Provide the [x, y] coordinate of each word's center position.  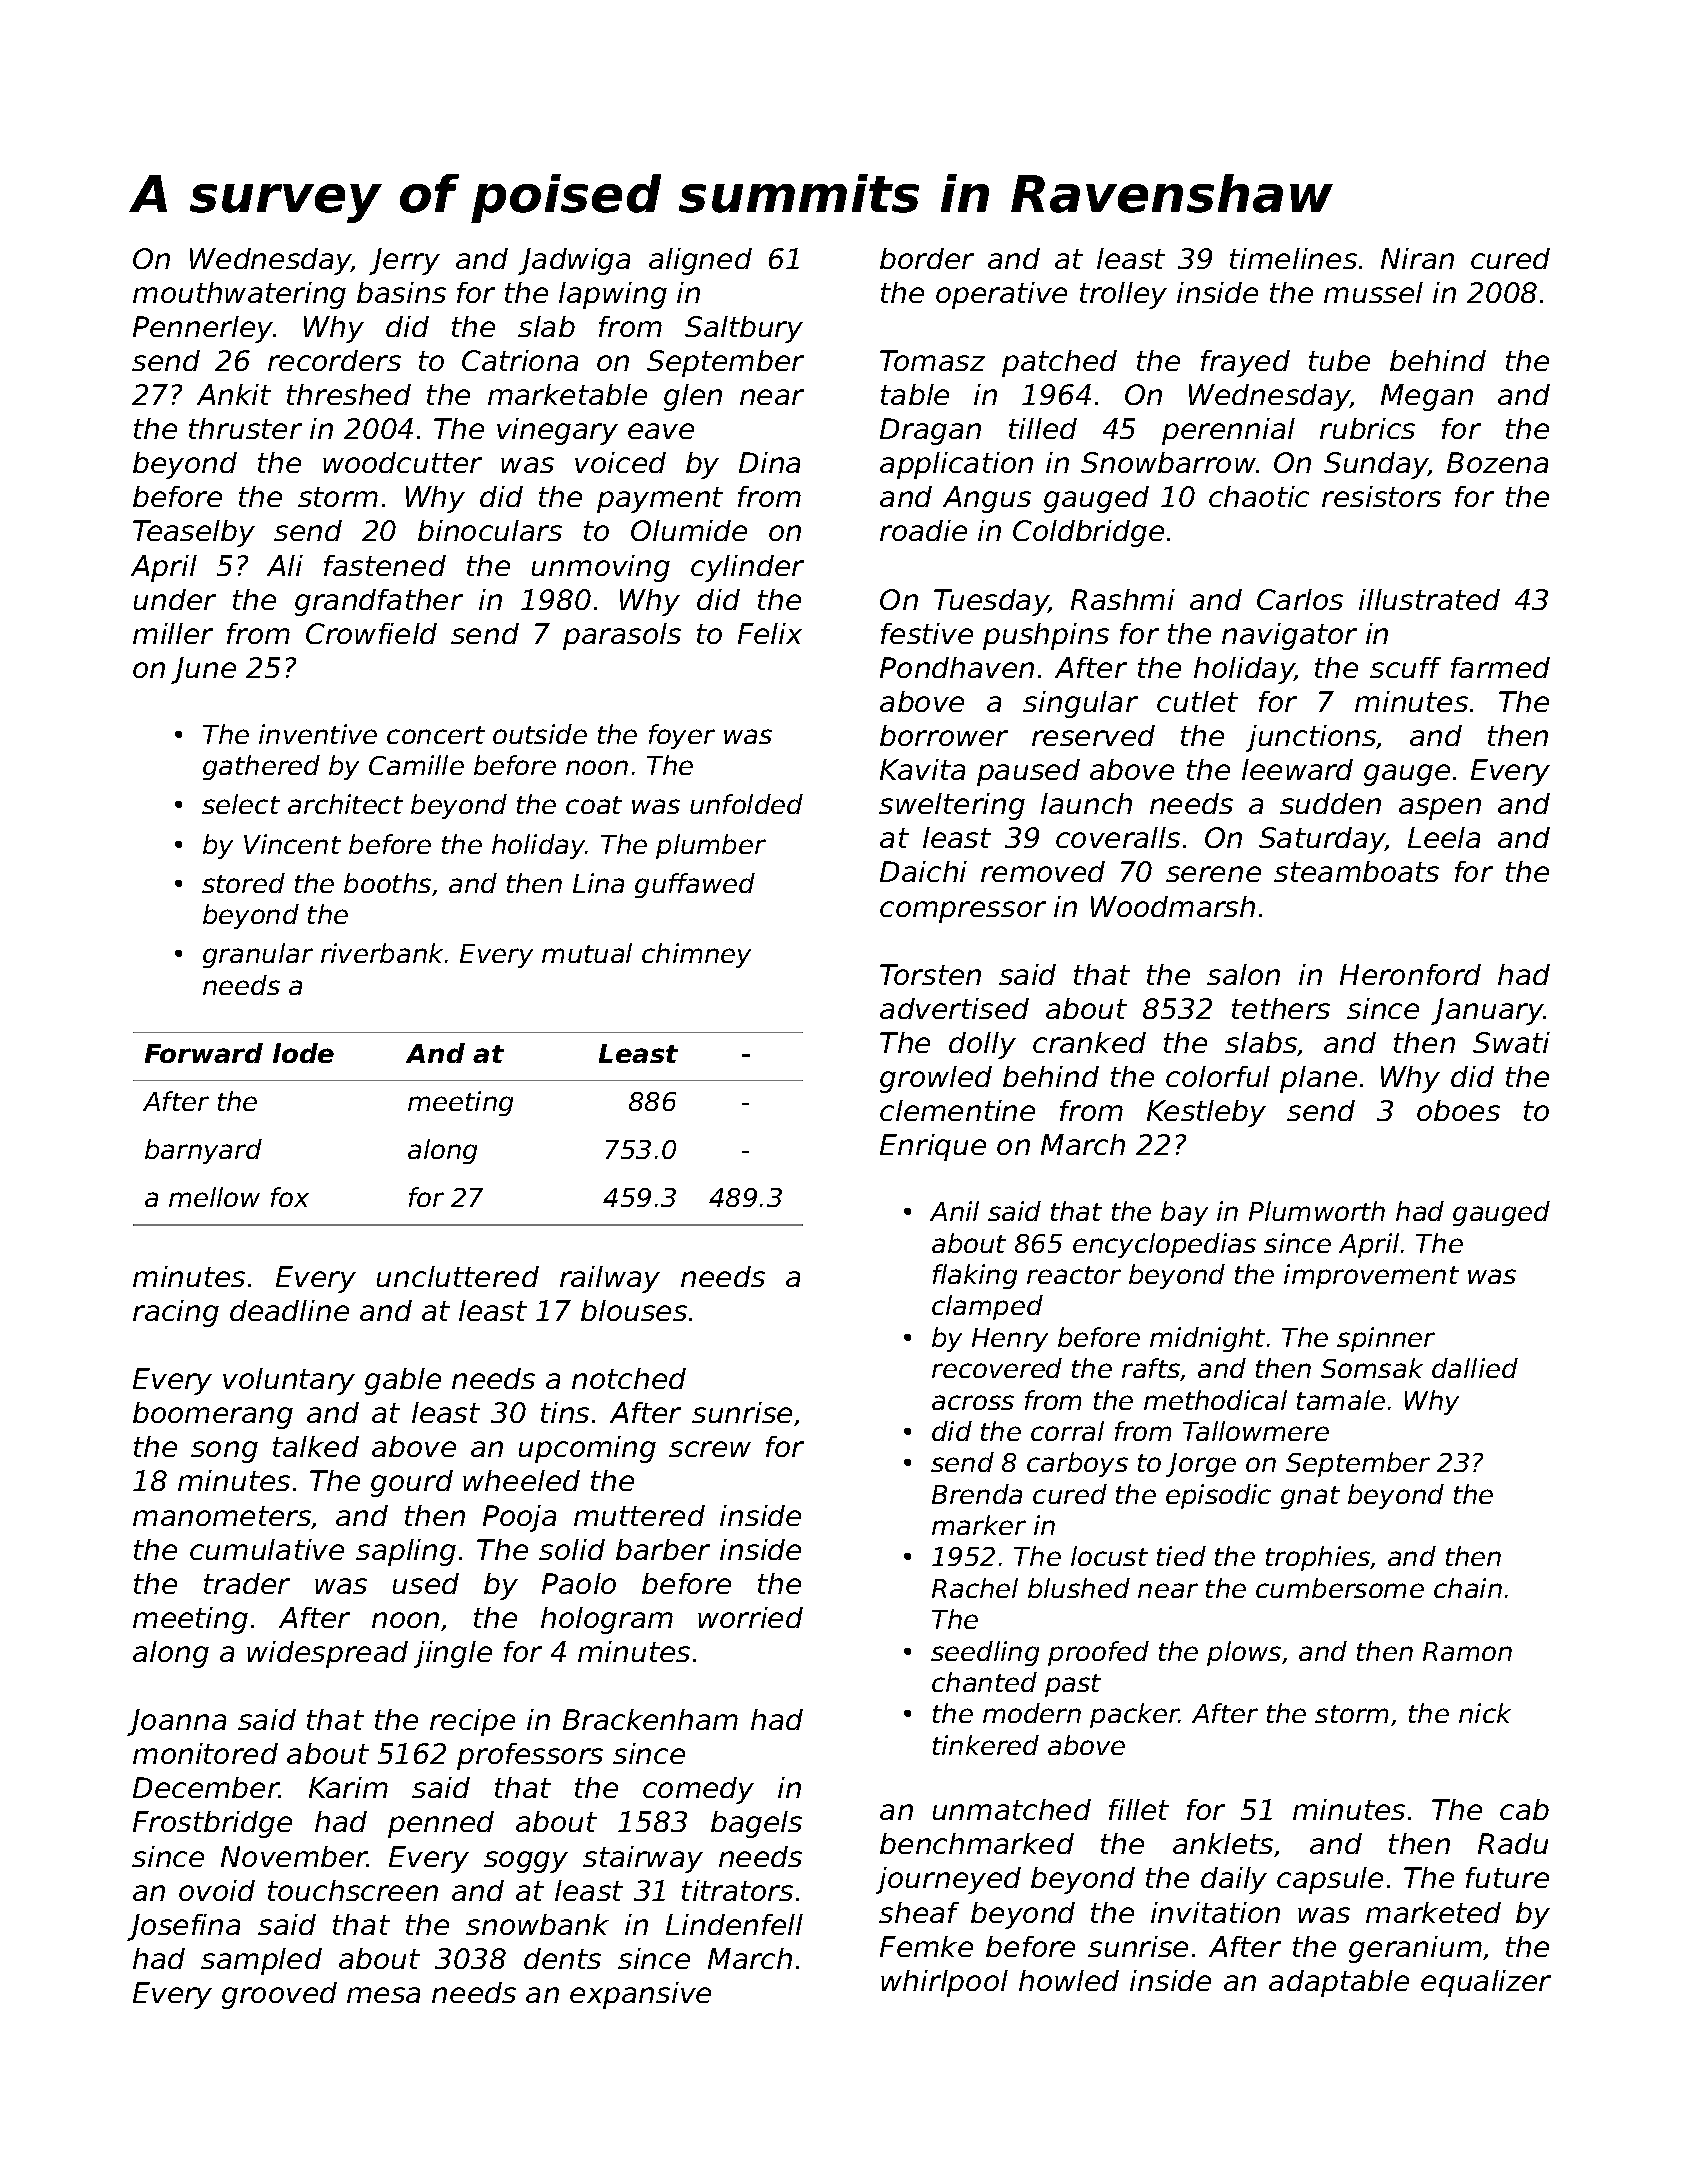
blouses [634, 1310]
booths [387, 883]
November [294, 1856]
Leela [1444, 837]
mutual [587, 953]
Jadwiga [574, 261]
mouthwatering [239, 295]
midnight [1207, 1339]
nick [1485, 1713]
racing [176, 1313]
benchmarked [977, 1843]
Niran [1417, 258]
